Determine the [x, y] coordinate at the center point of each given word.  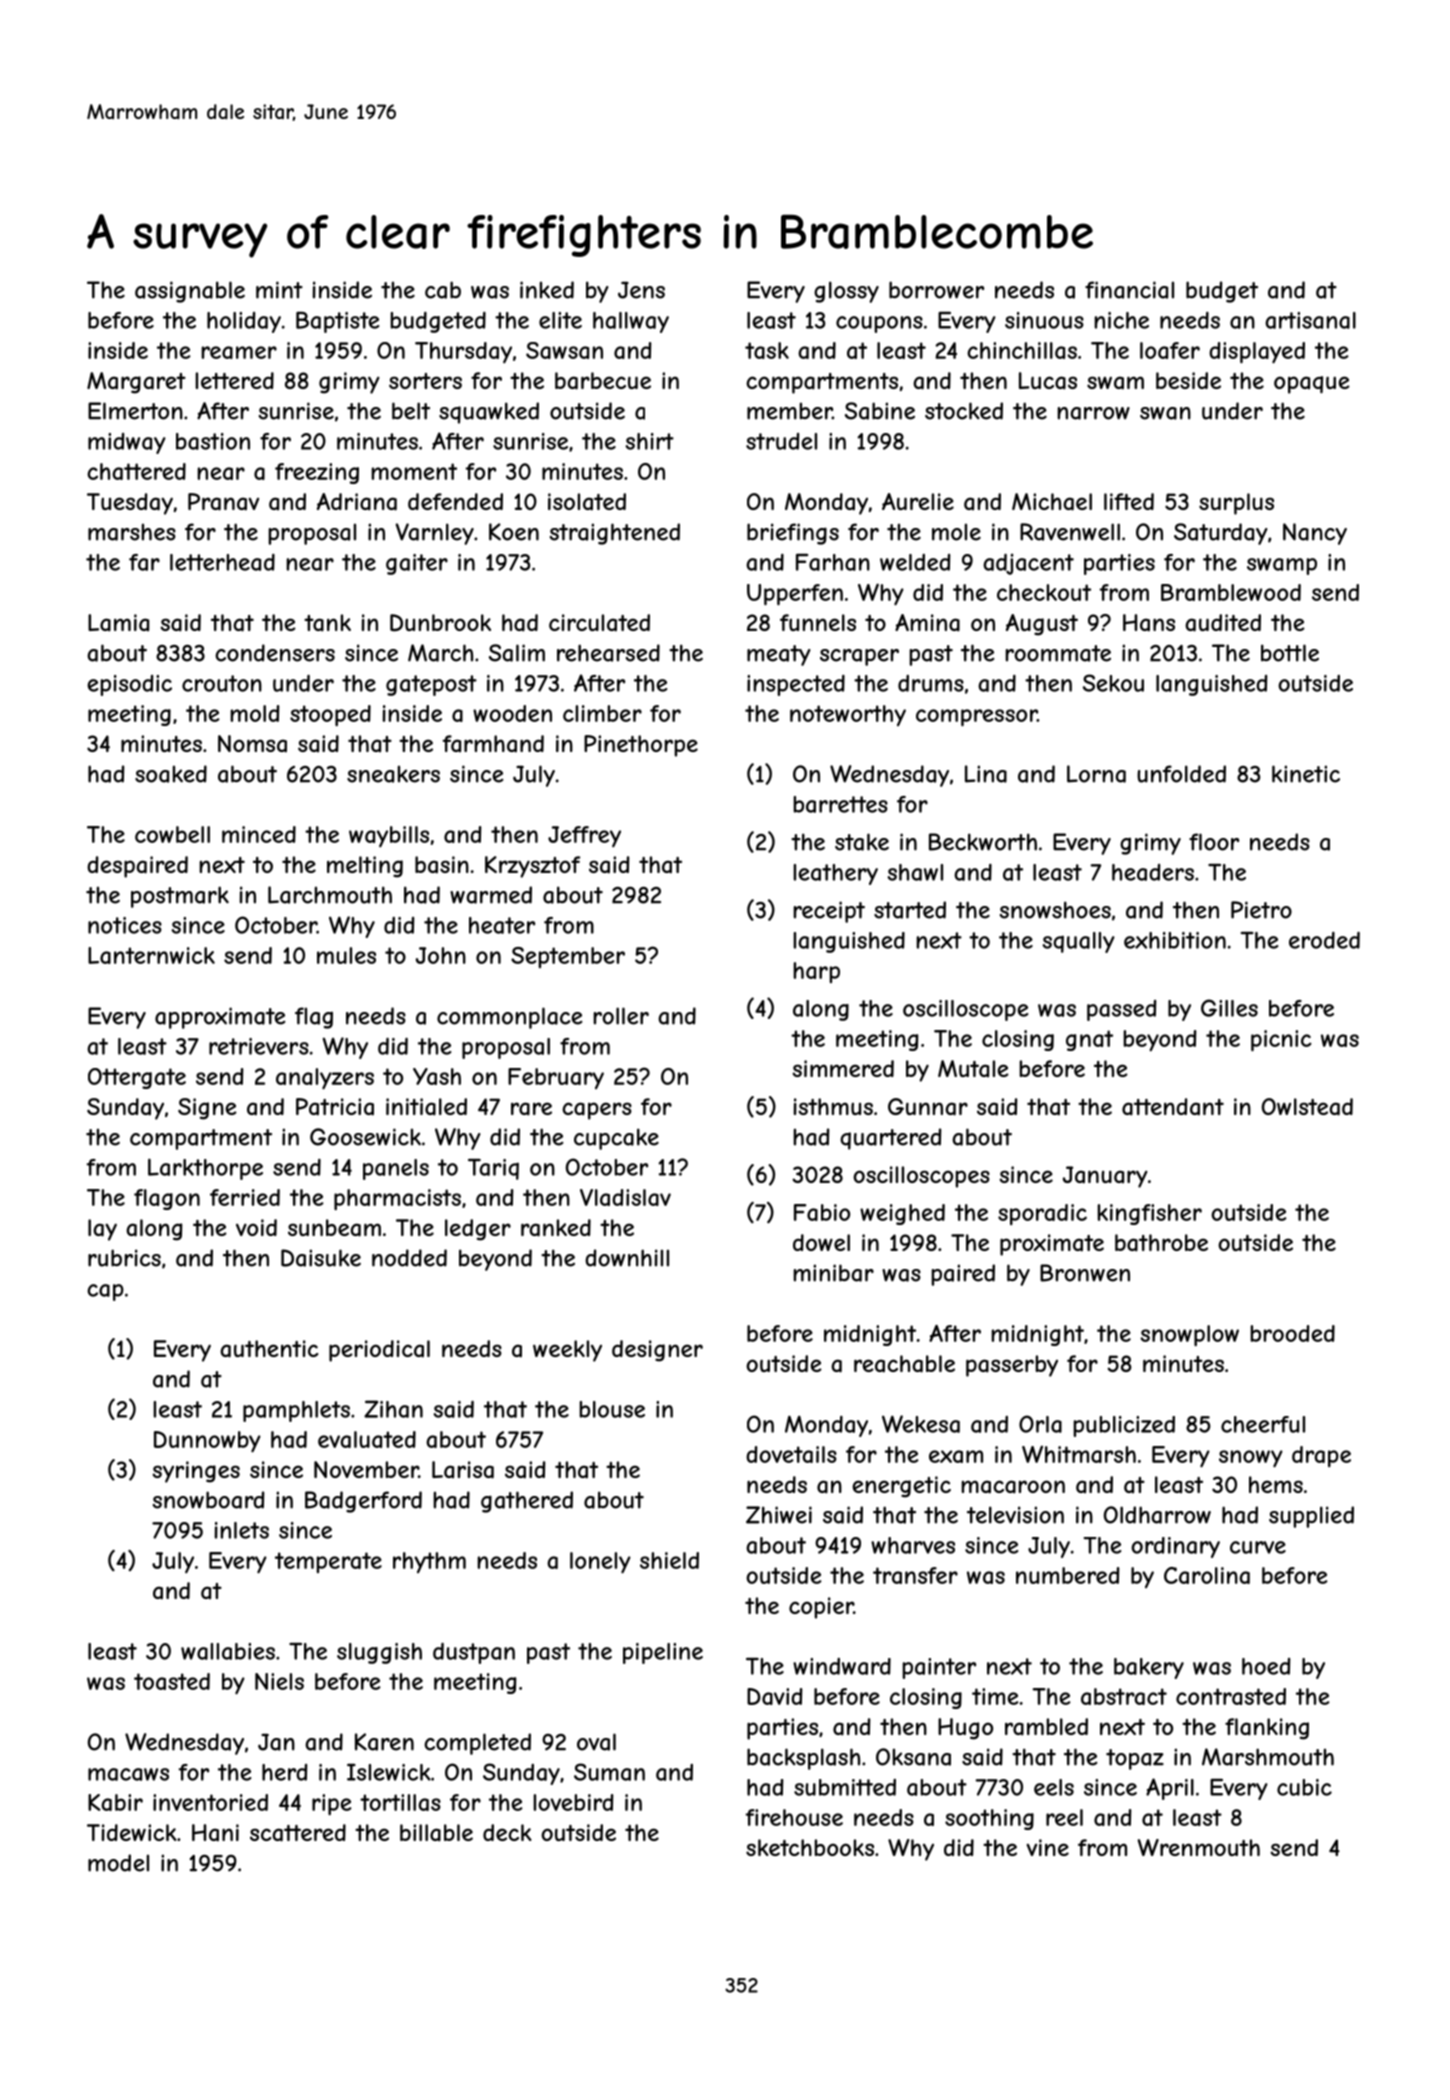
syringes [196, 1472]
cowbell [172, 834]
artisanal [1310, 320]
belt [411, 411]
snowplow [1189, 1336]
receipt [829, 912]
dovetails [791, 1454]
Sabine [880, 411]
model [118, 1863]
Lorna [1096, 774]
